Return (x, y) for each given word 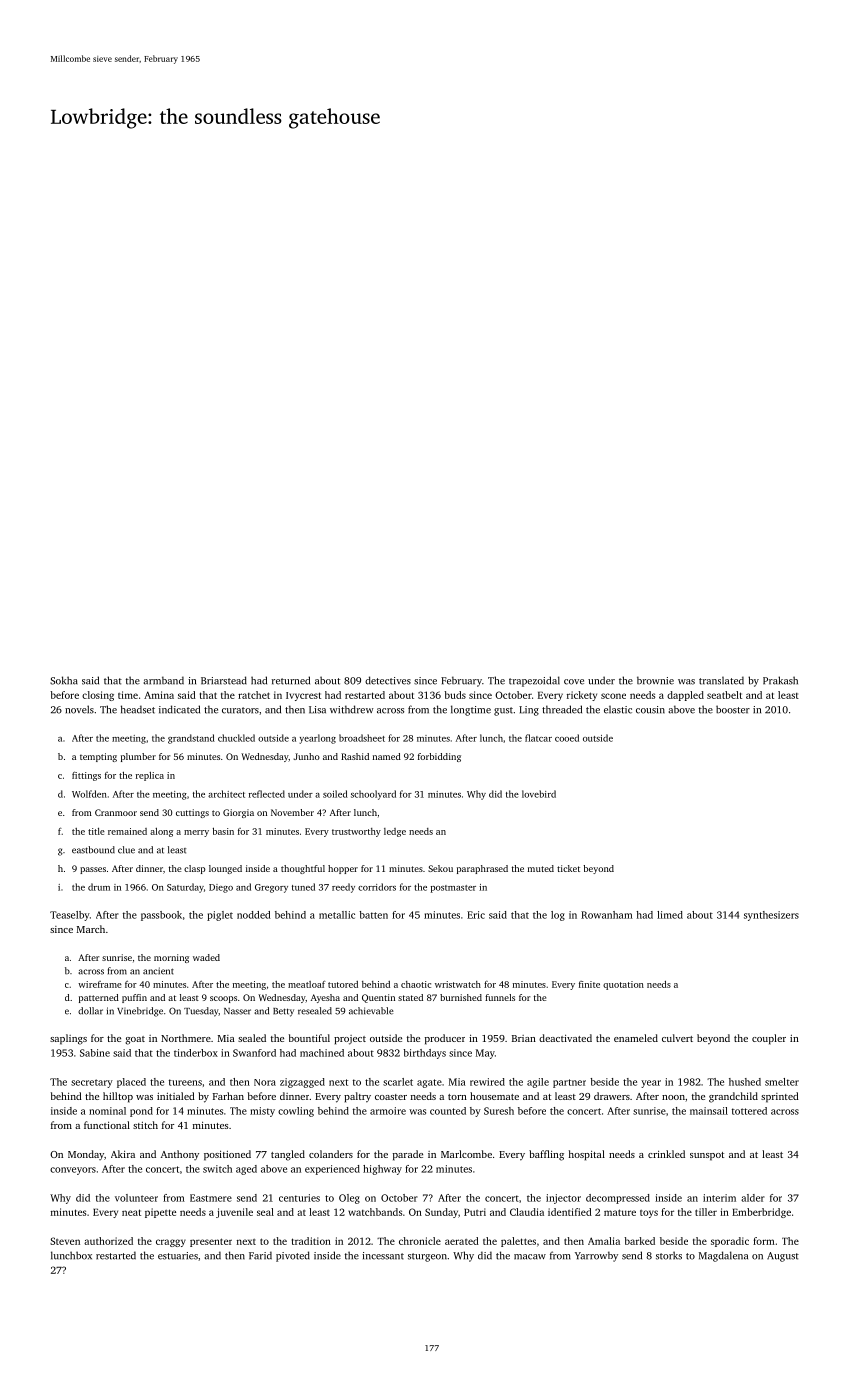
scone (613, 696)
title (96, 831)
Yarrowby (596, 1256)
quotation (623, 985)
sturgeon (427, 1257)
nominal (107, 1111)
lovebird (539, 794)
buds (455, 695)
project (350, 1040)
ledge (395, 832)
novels (79, 709)
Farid (260, 1255)
